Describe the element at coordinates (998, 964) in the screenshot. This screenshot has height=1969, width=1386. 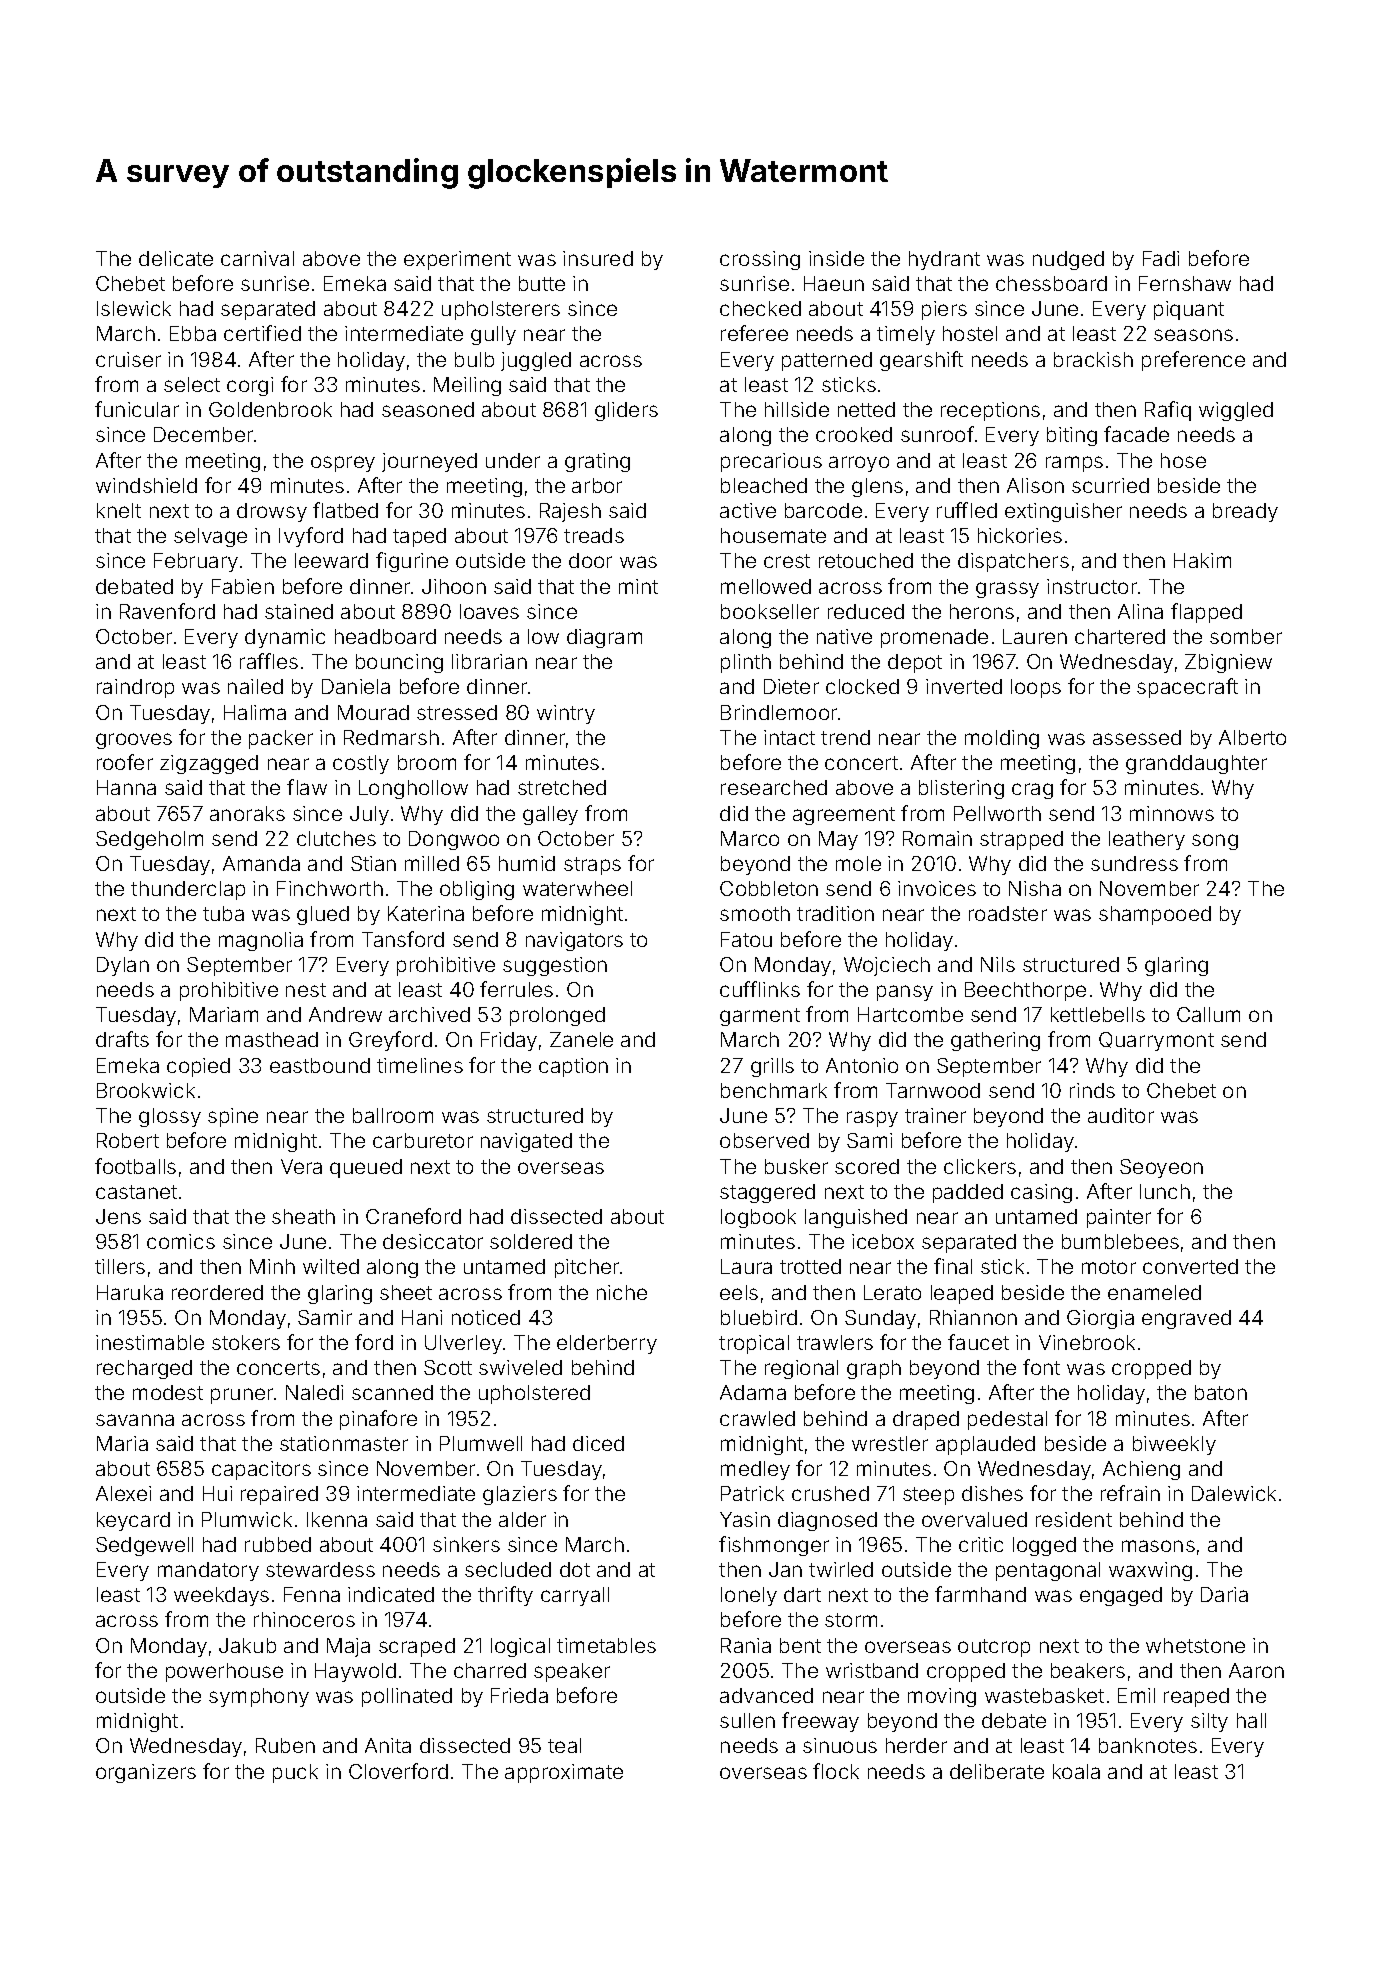
I see `Nils` at that location.
